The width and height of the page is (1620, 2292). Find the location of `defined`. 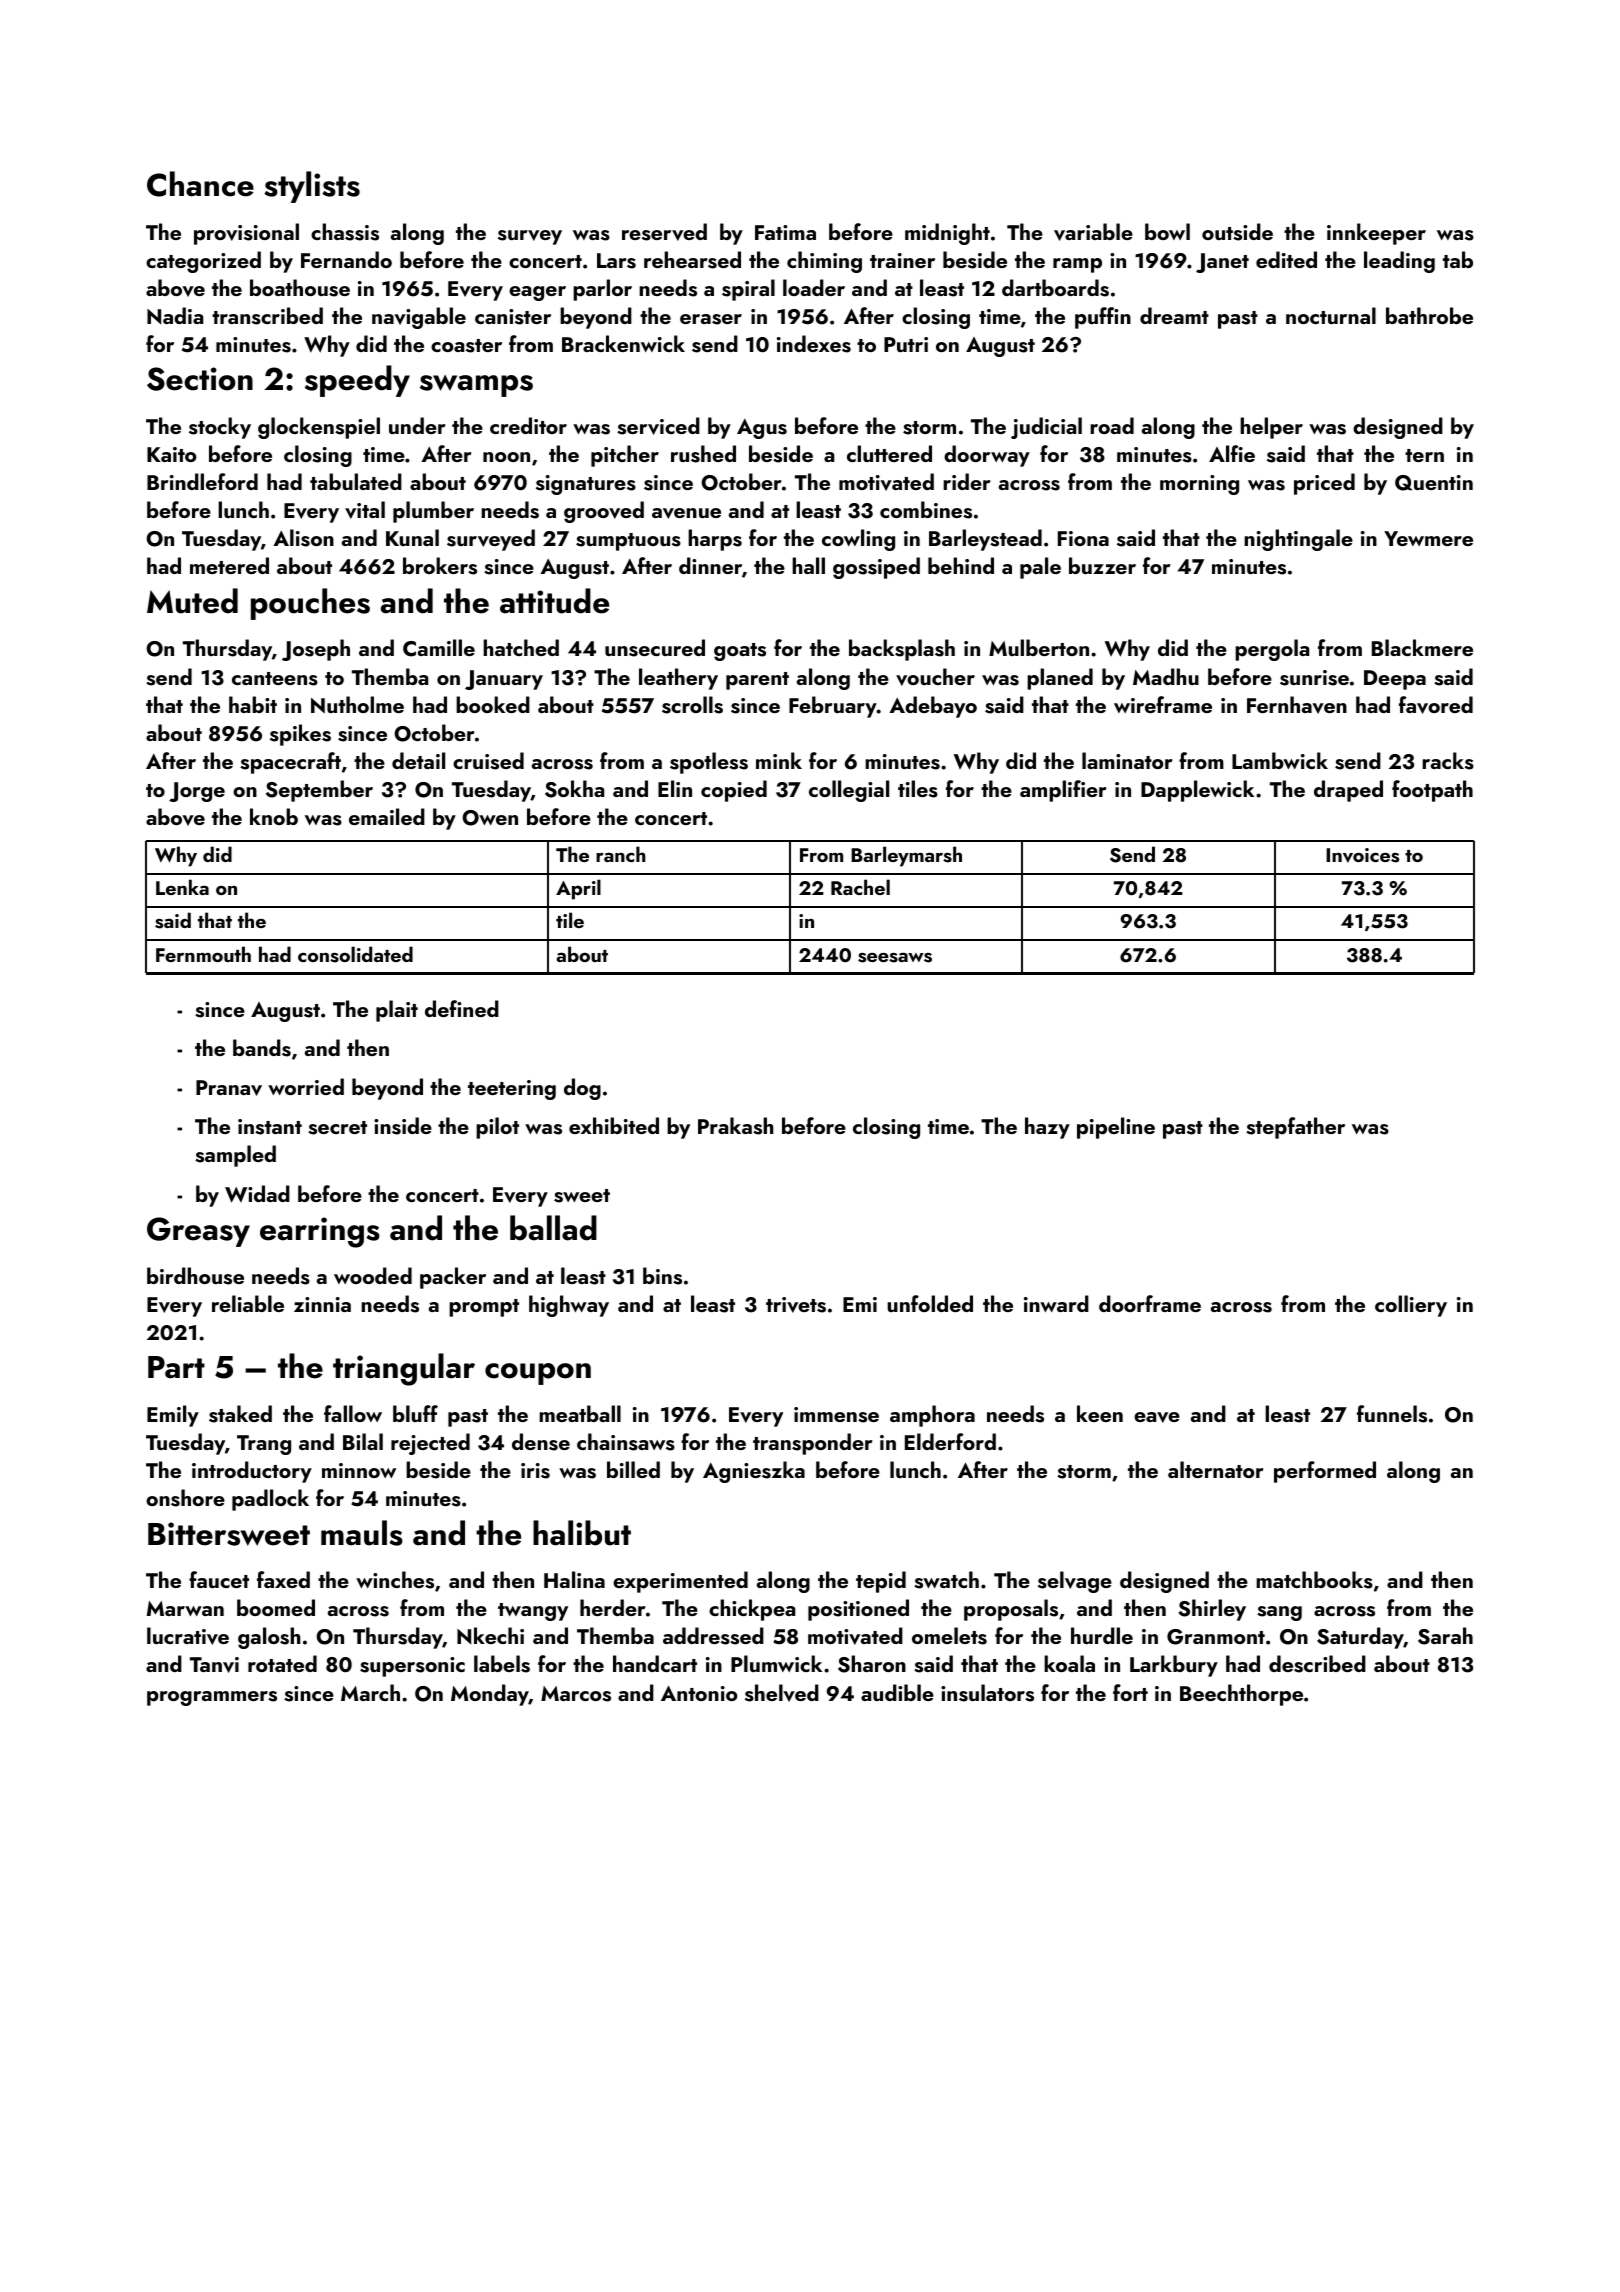

defined is located at coordinates (462, 1008).
